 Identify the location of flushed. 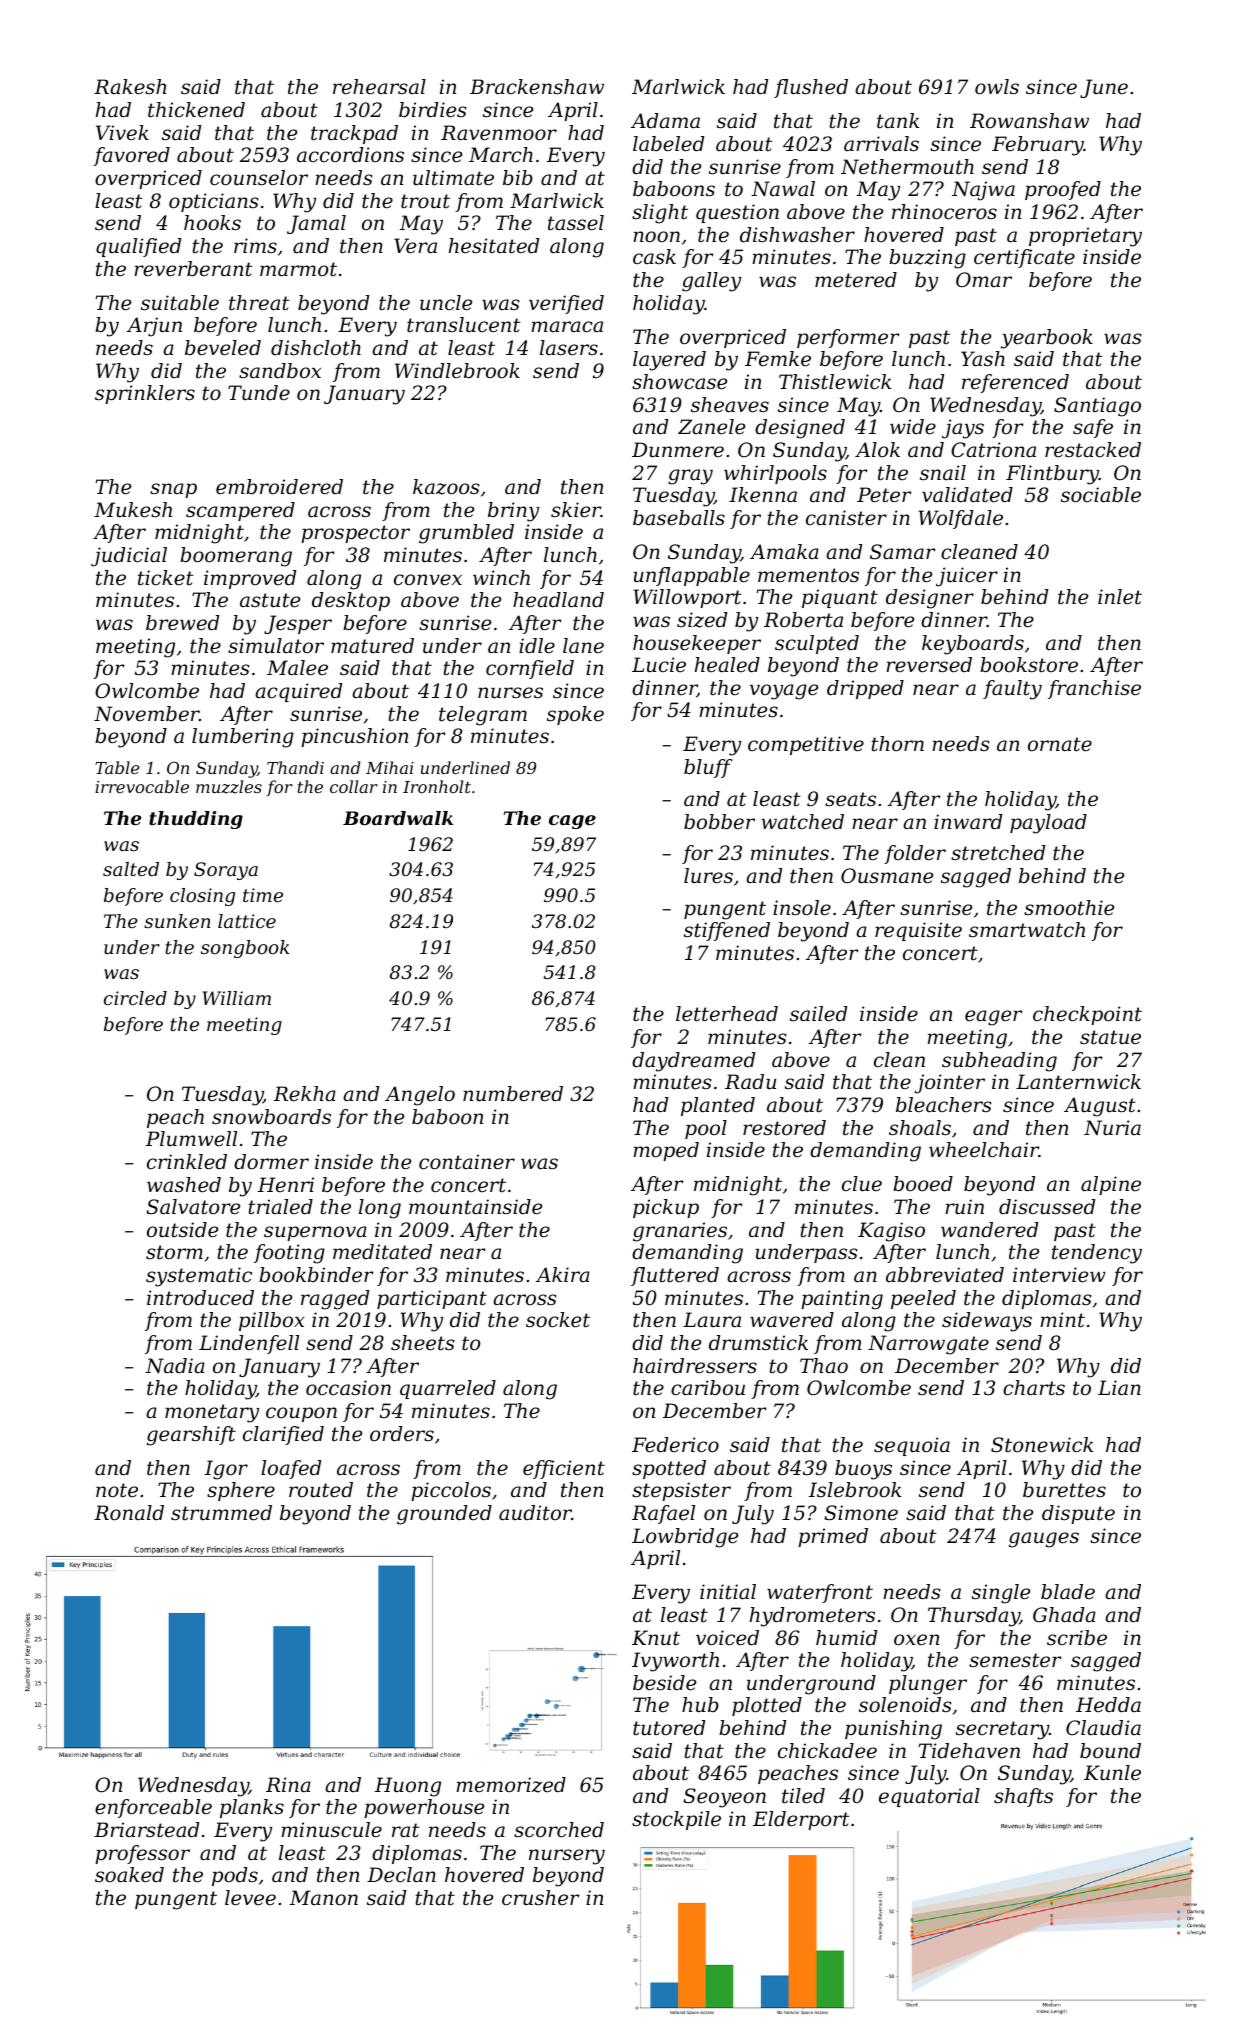
(811, 88).
